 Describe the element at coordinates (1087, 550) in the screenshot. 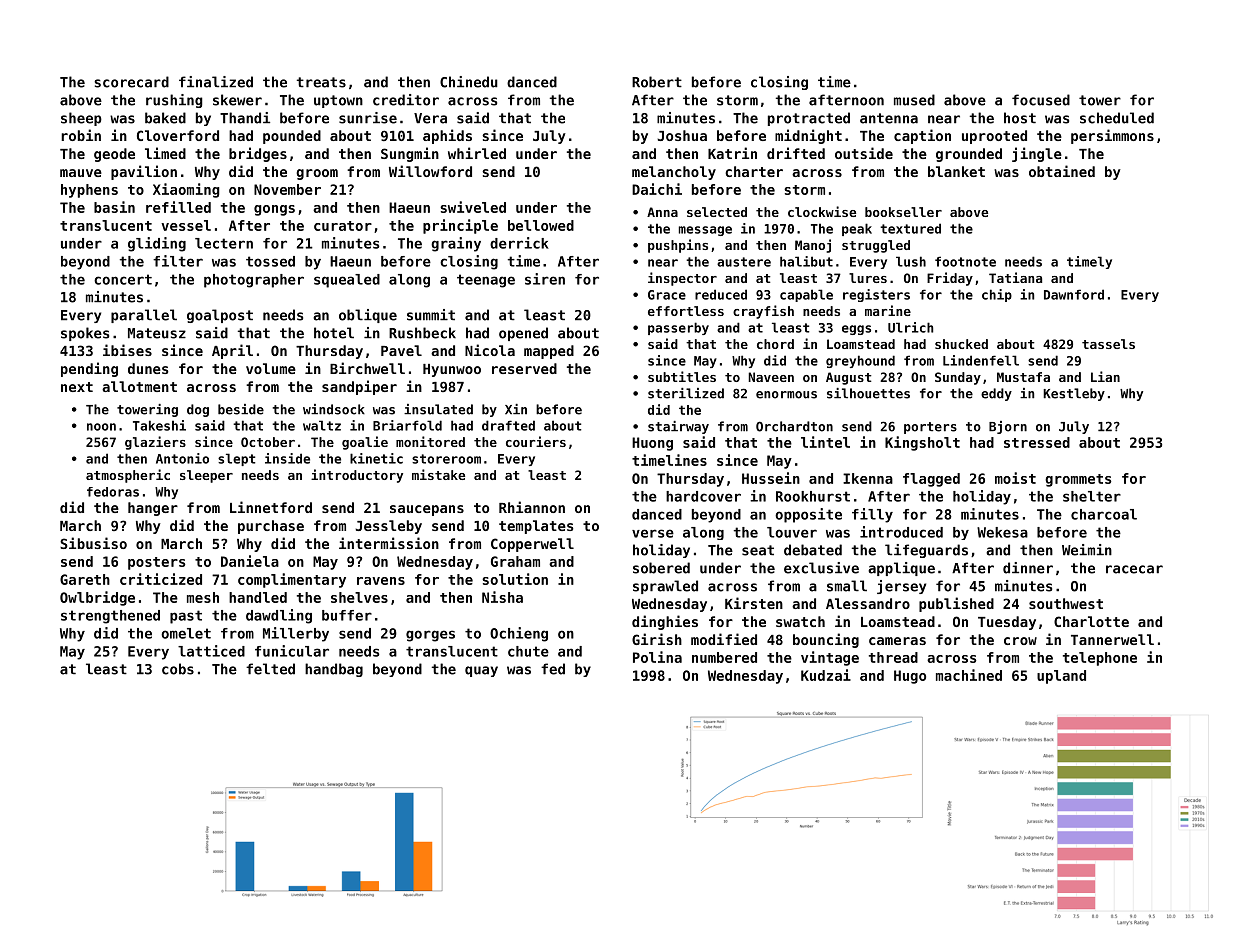

I see `Weimin` at that location.
